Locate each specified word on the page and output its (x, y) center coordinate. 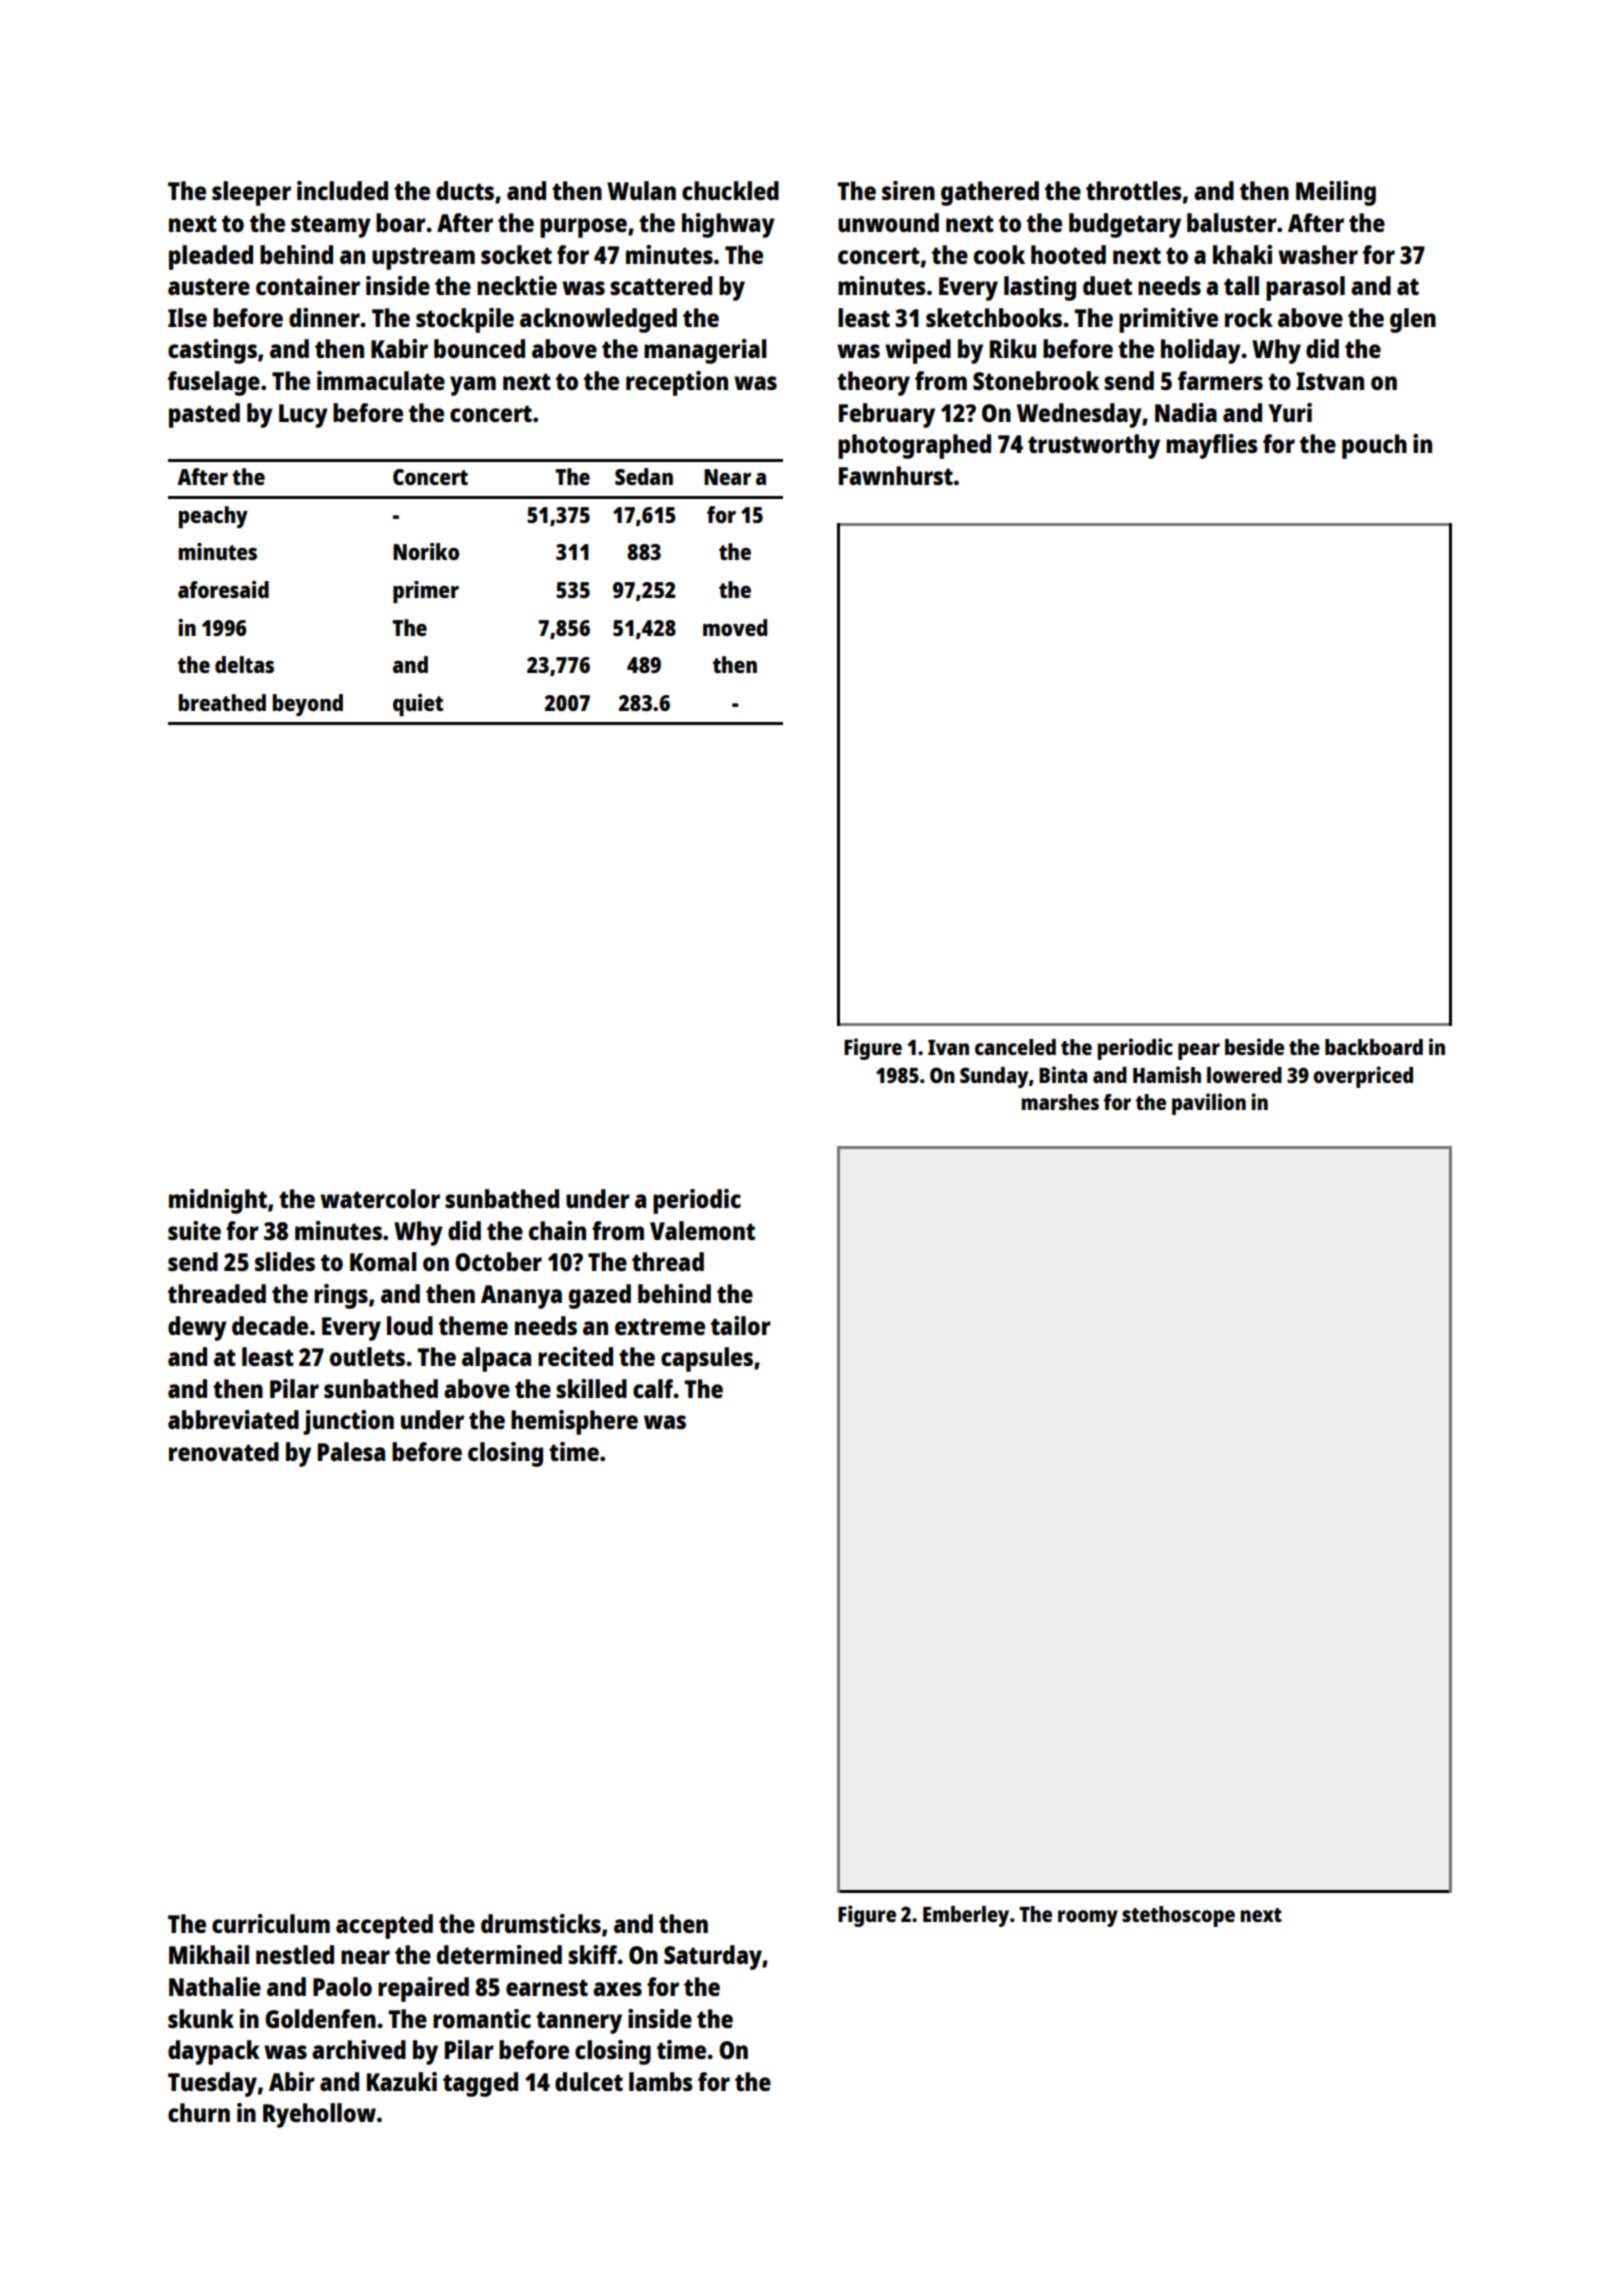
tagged (480, 2084)
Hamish (1167, 1074)
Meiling (1336, 193)
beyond (308, 705)
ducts (465, 190)
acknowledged (598, 320)
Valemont (702, 1230)
